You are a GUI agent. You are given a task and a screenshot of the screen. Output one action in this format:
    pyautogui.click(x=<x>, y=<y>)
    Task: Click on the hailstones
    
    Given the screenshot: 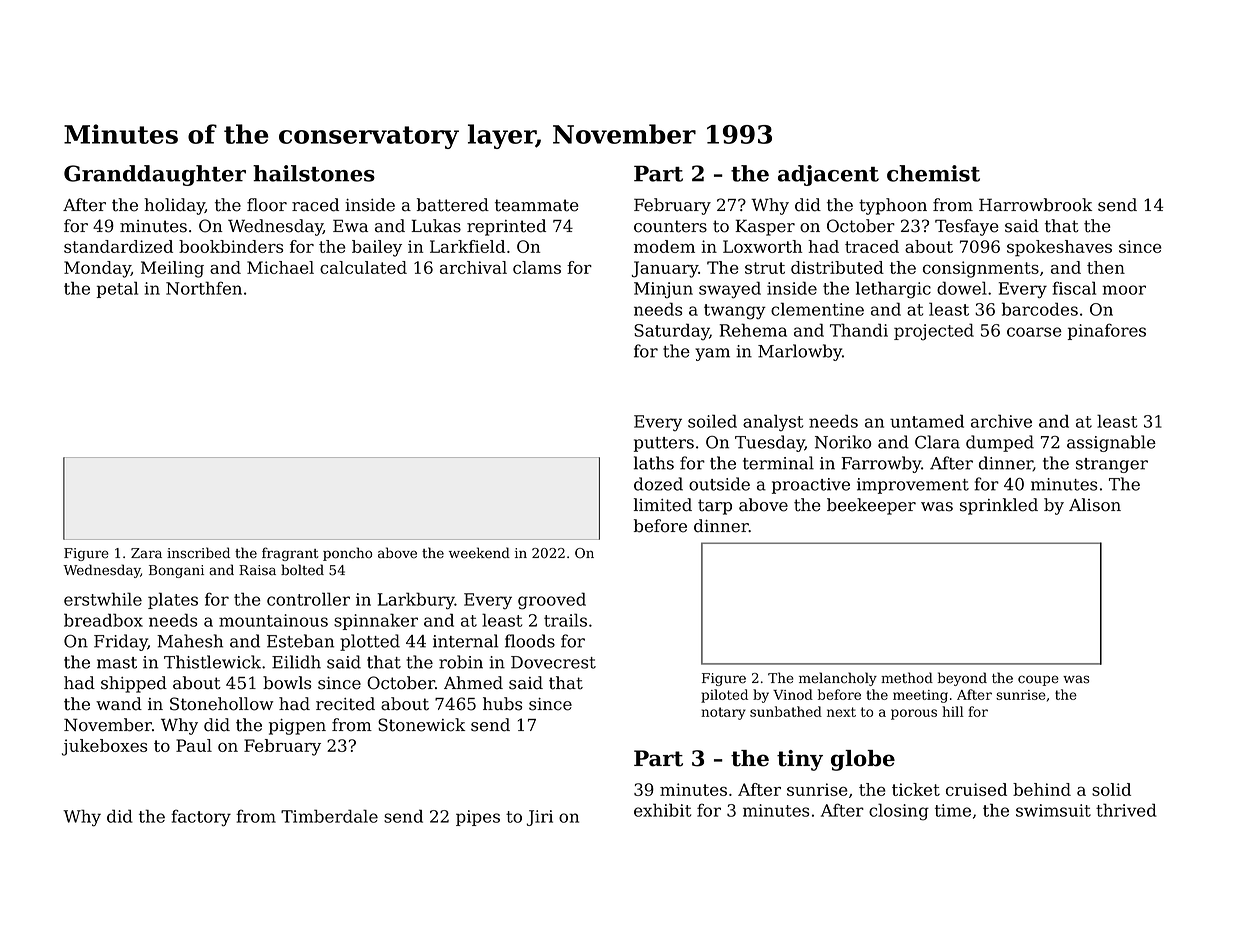 What is the action you would take?
    pyautogui.click(x=314, y=173)
